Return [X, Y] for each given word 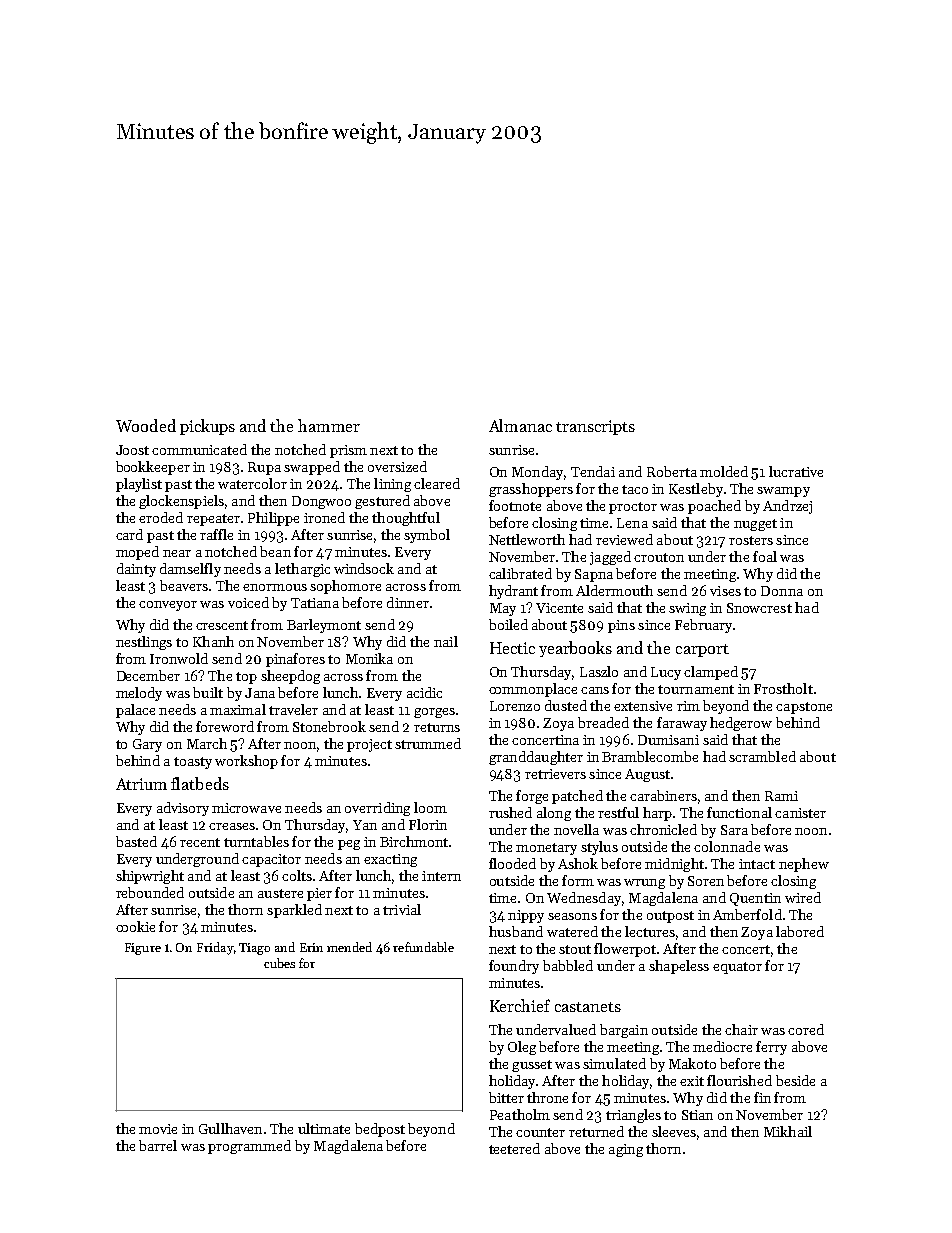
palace [135, 711]
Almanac [520, 425]
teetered [514, 1148]
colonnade [727, 846]
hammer [329, 425]
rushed [510, 812]
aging [626, 1150]
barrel [158, 1145]
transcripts [595, 427]
